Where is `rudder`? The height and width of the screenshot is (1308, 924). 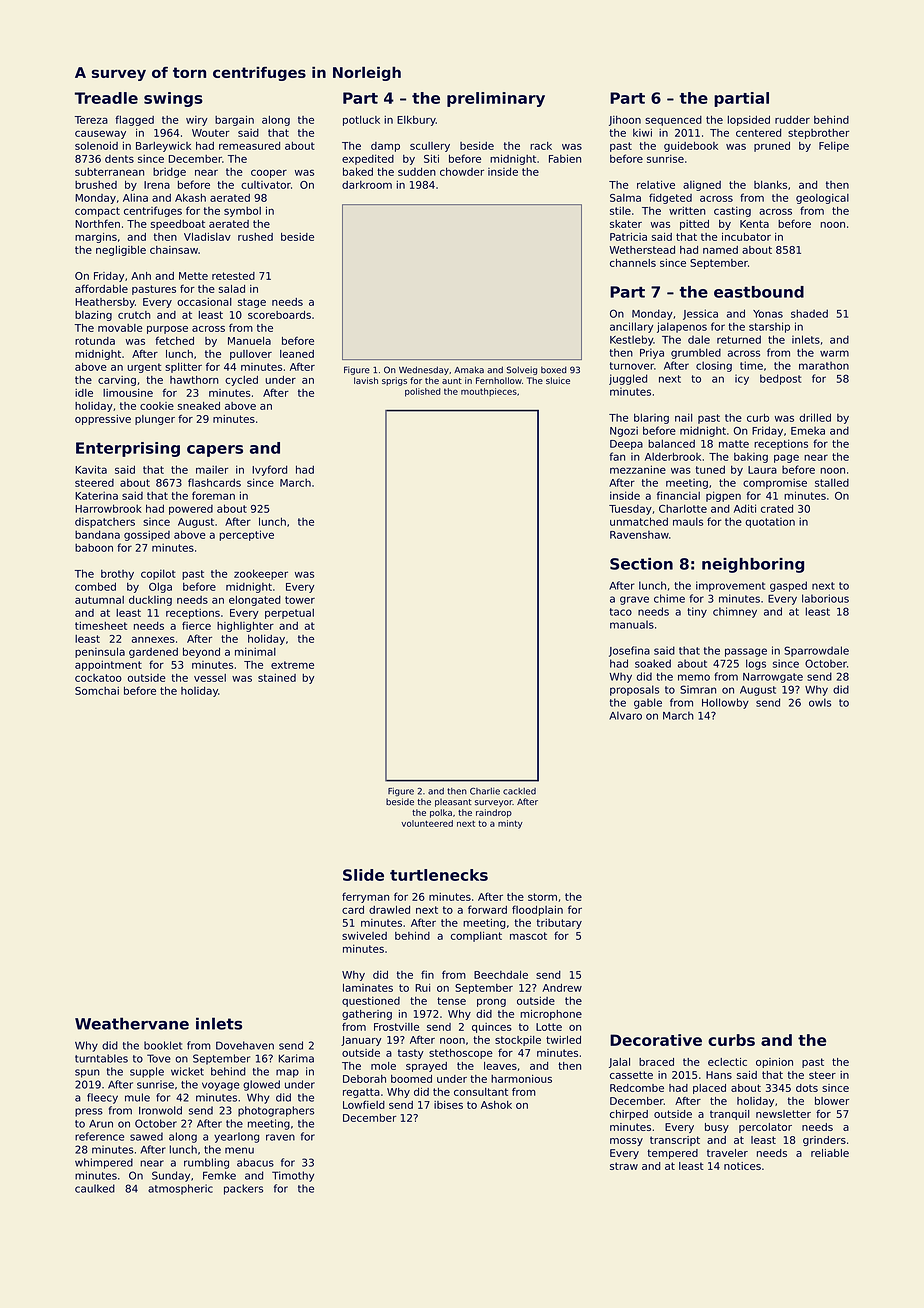
rudder is located at coordinates (792, 120).
